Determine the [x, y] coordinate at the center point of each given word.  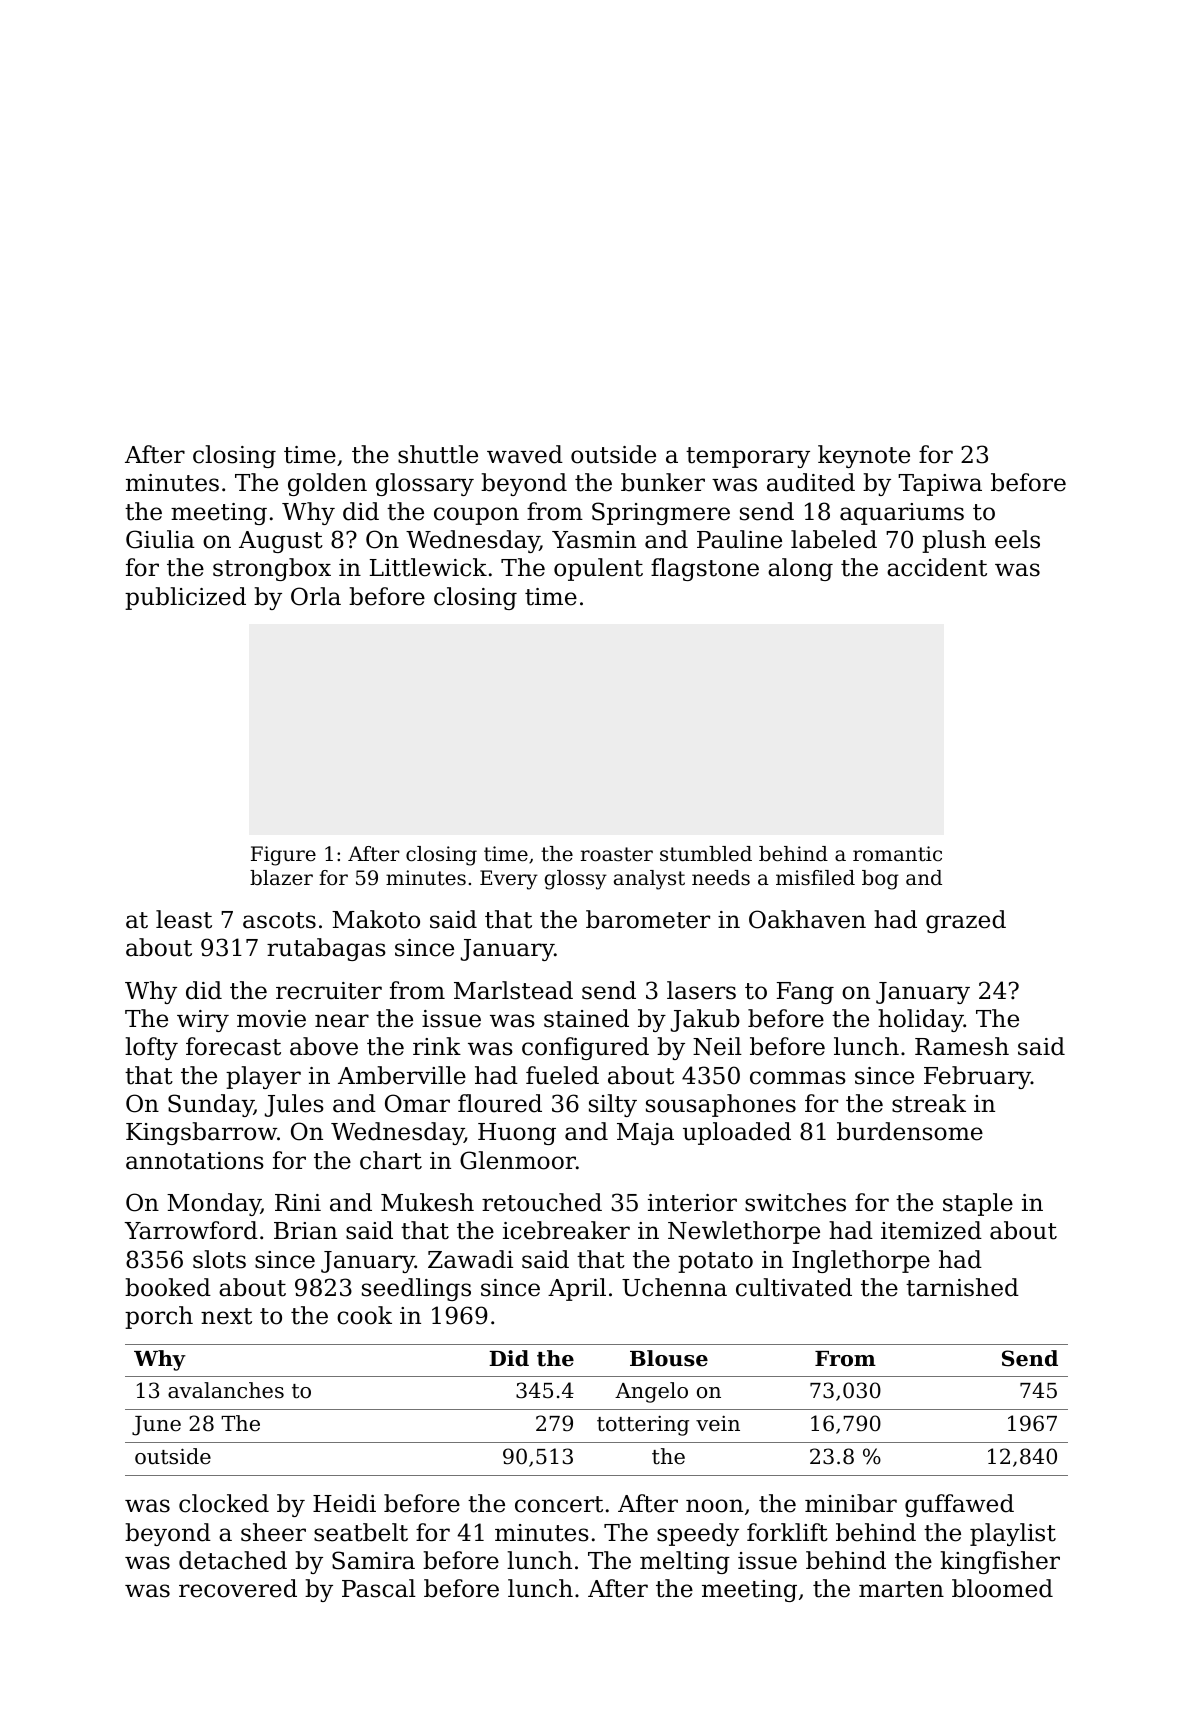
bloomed [1002, 1588]
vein [718, 1423]
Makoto [376, 919]
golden [327, 484]
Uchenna [674, 1287]
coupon [476, 516]
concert [559, 1504]
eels [1017, 539]
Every [509, 880]
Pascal [379, 1588]
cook [364, 1315]
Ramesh [962, 1046]
